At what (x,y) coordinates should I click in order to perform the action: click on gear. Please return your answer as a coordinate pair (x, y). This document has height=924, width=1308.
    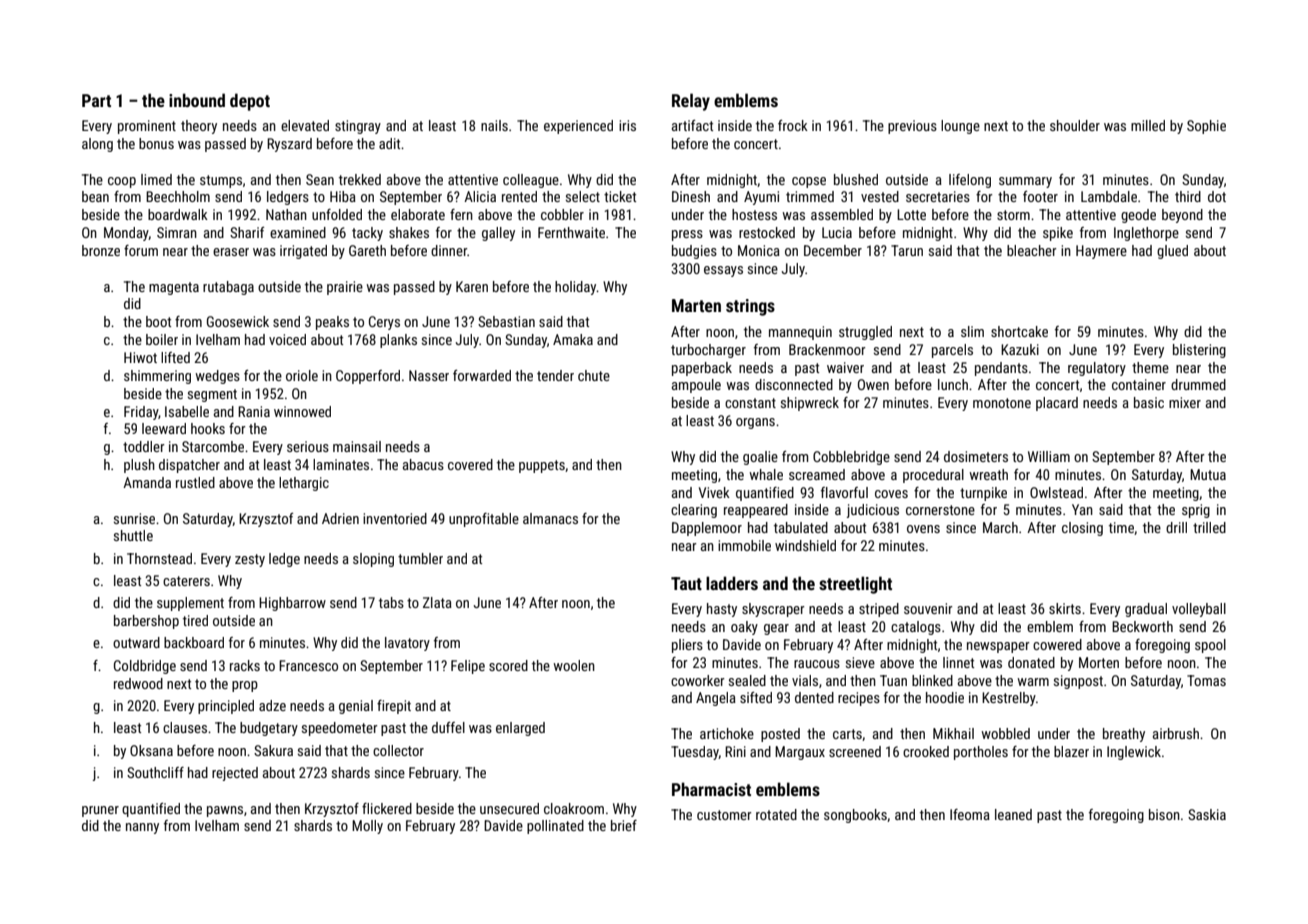
    Looking at the image, I should click on (776, 629).
